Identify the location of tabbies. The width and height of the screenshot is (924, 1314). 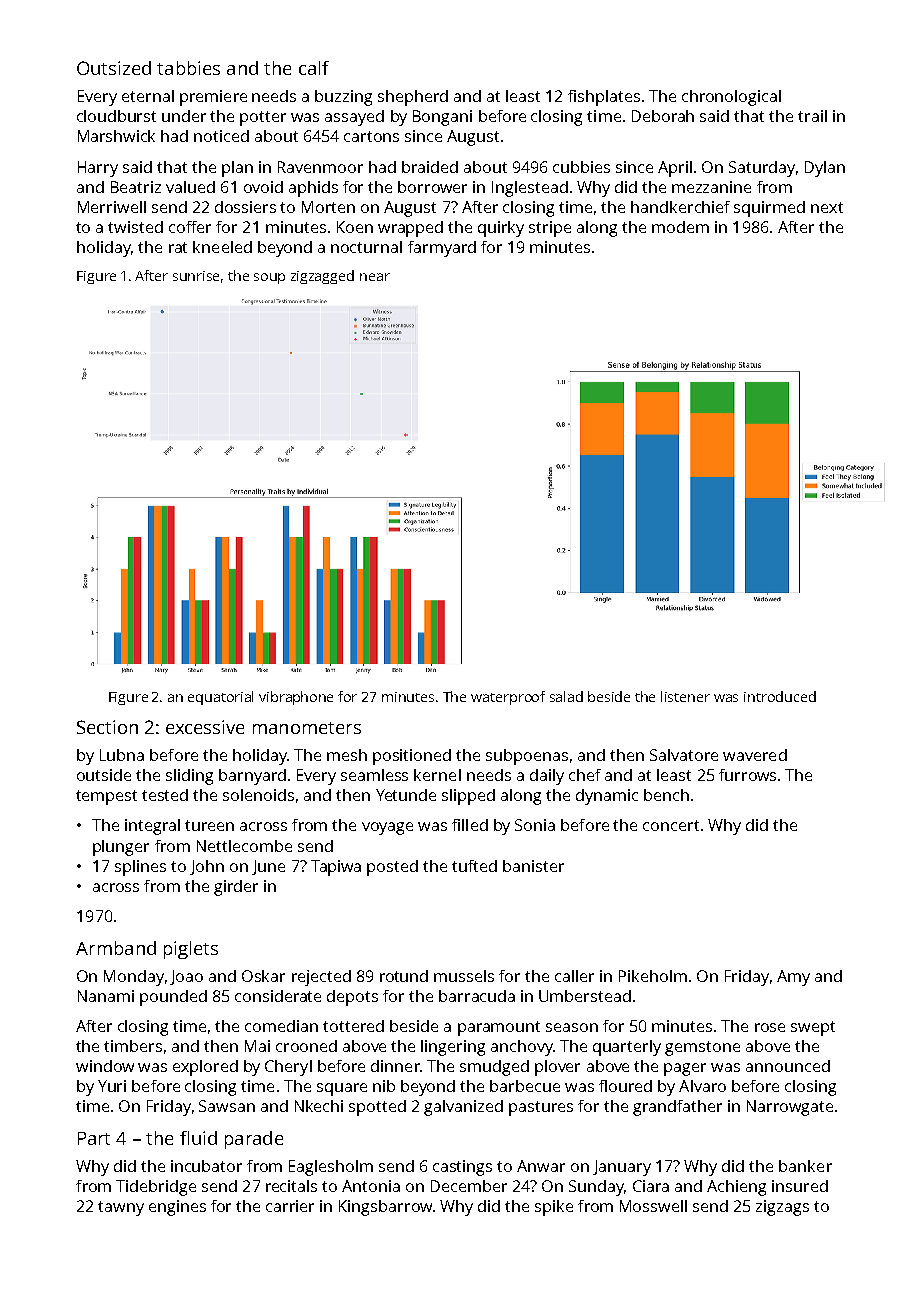
(188, 68).
